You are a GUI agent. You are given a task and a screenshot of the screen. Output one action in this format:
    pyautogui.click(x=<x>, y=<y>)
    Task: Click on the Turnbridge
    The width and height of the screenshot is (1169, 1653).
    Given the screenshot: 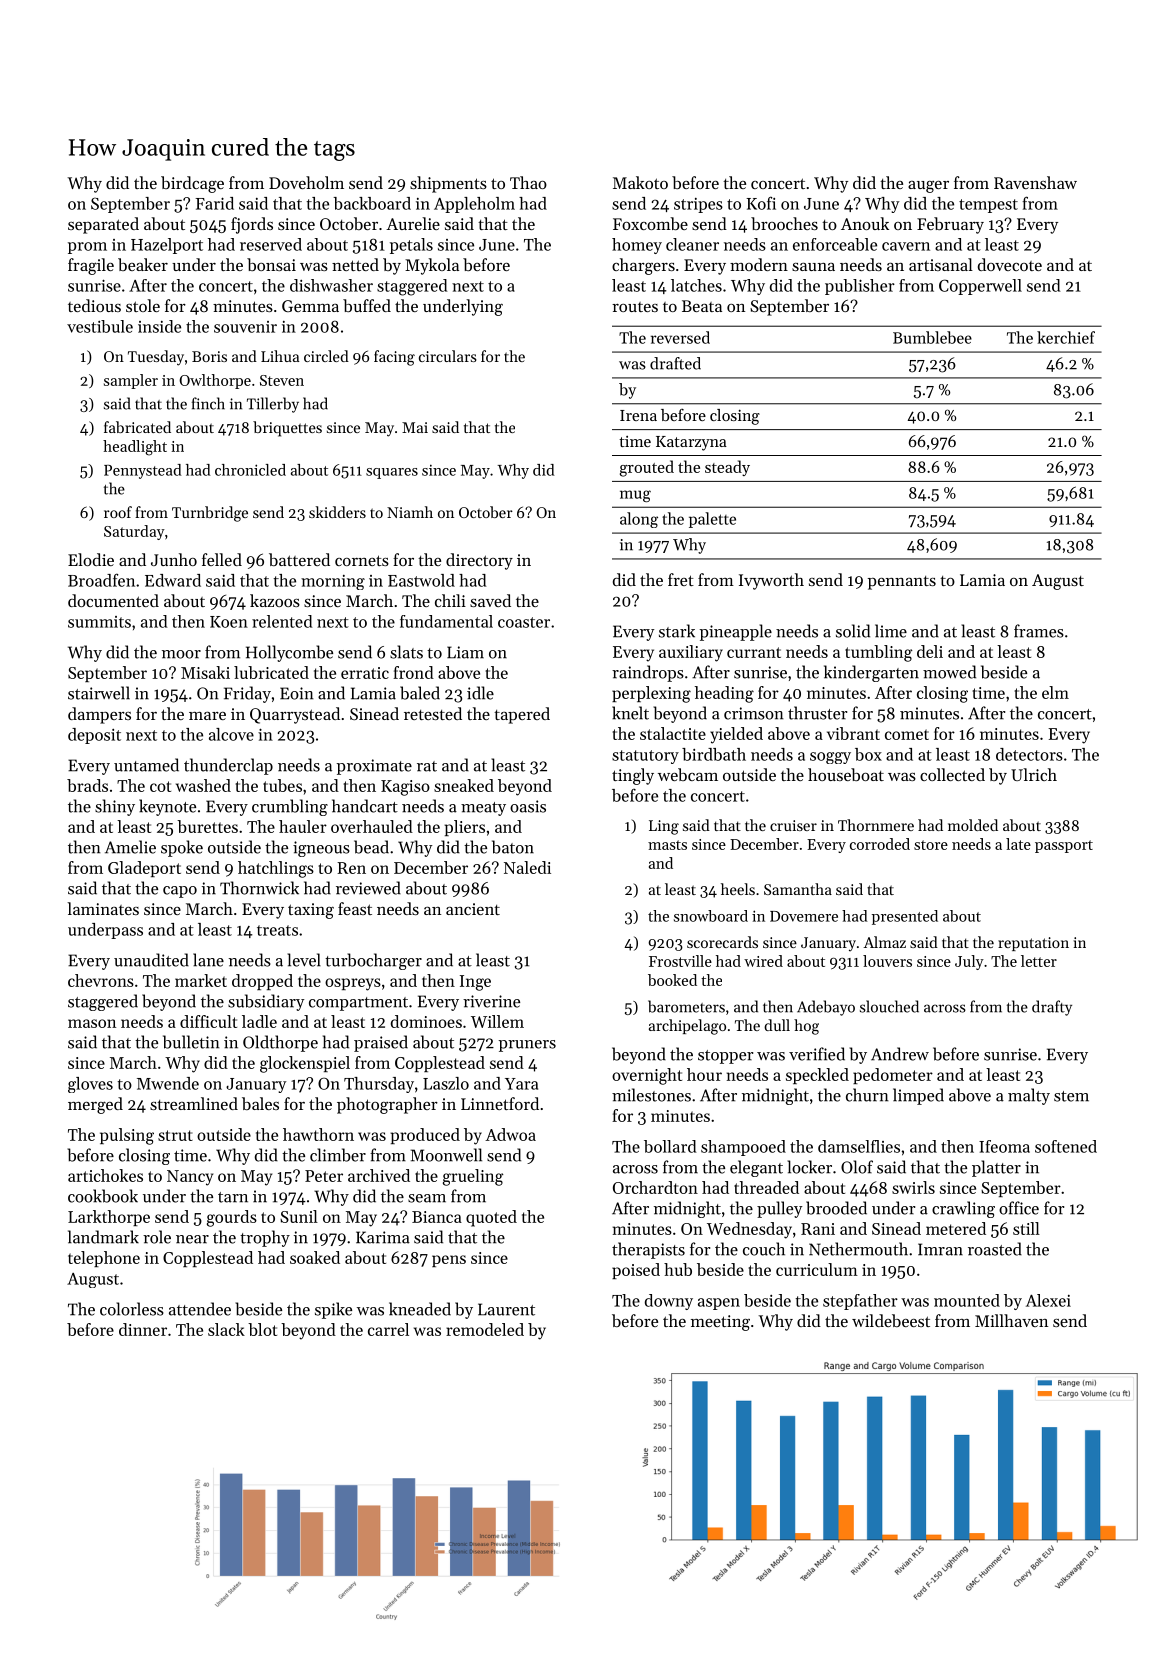 What is the action you would take?
    pyautogui.click(x=210, y=514)
